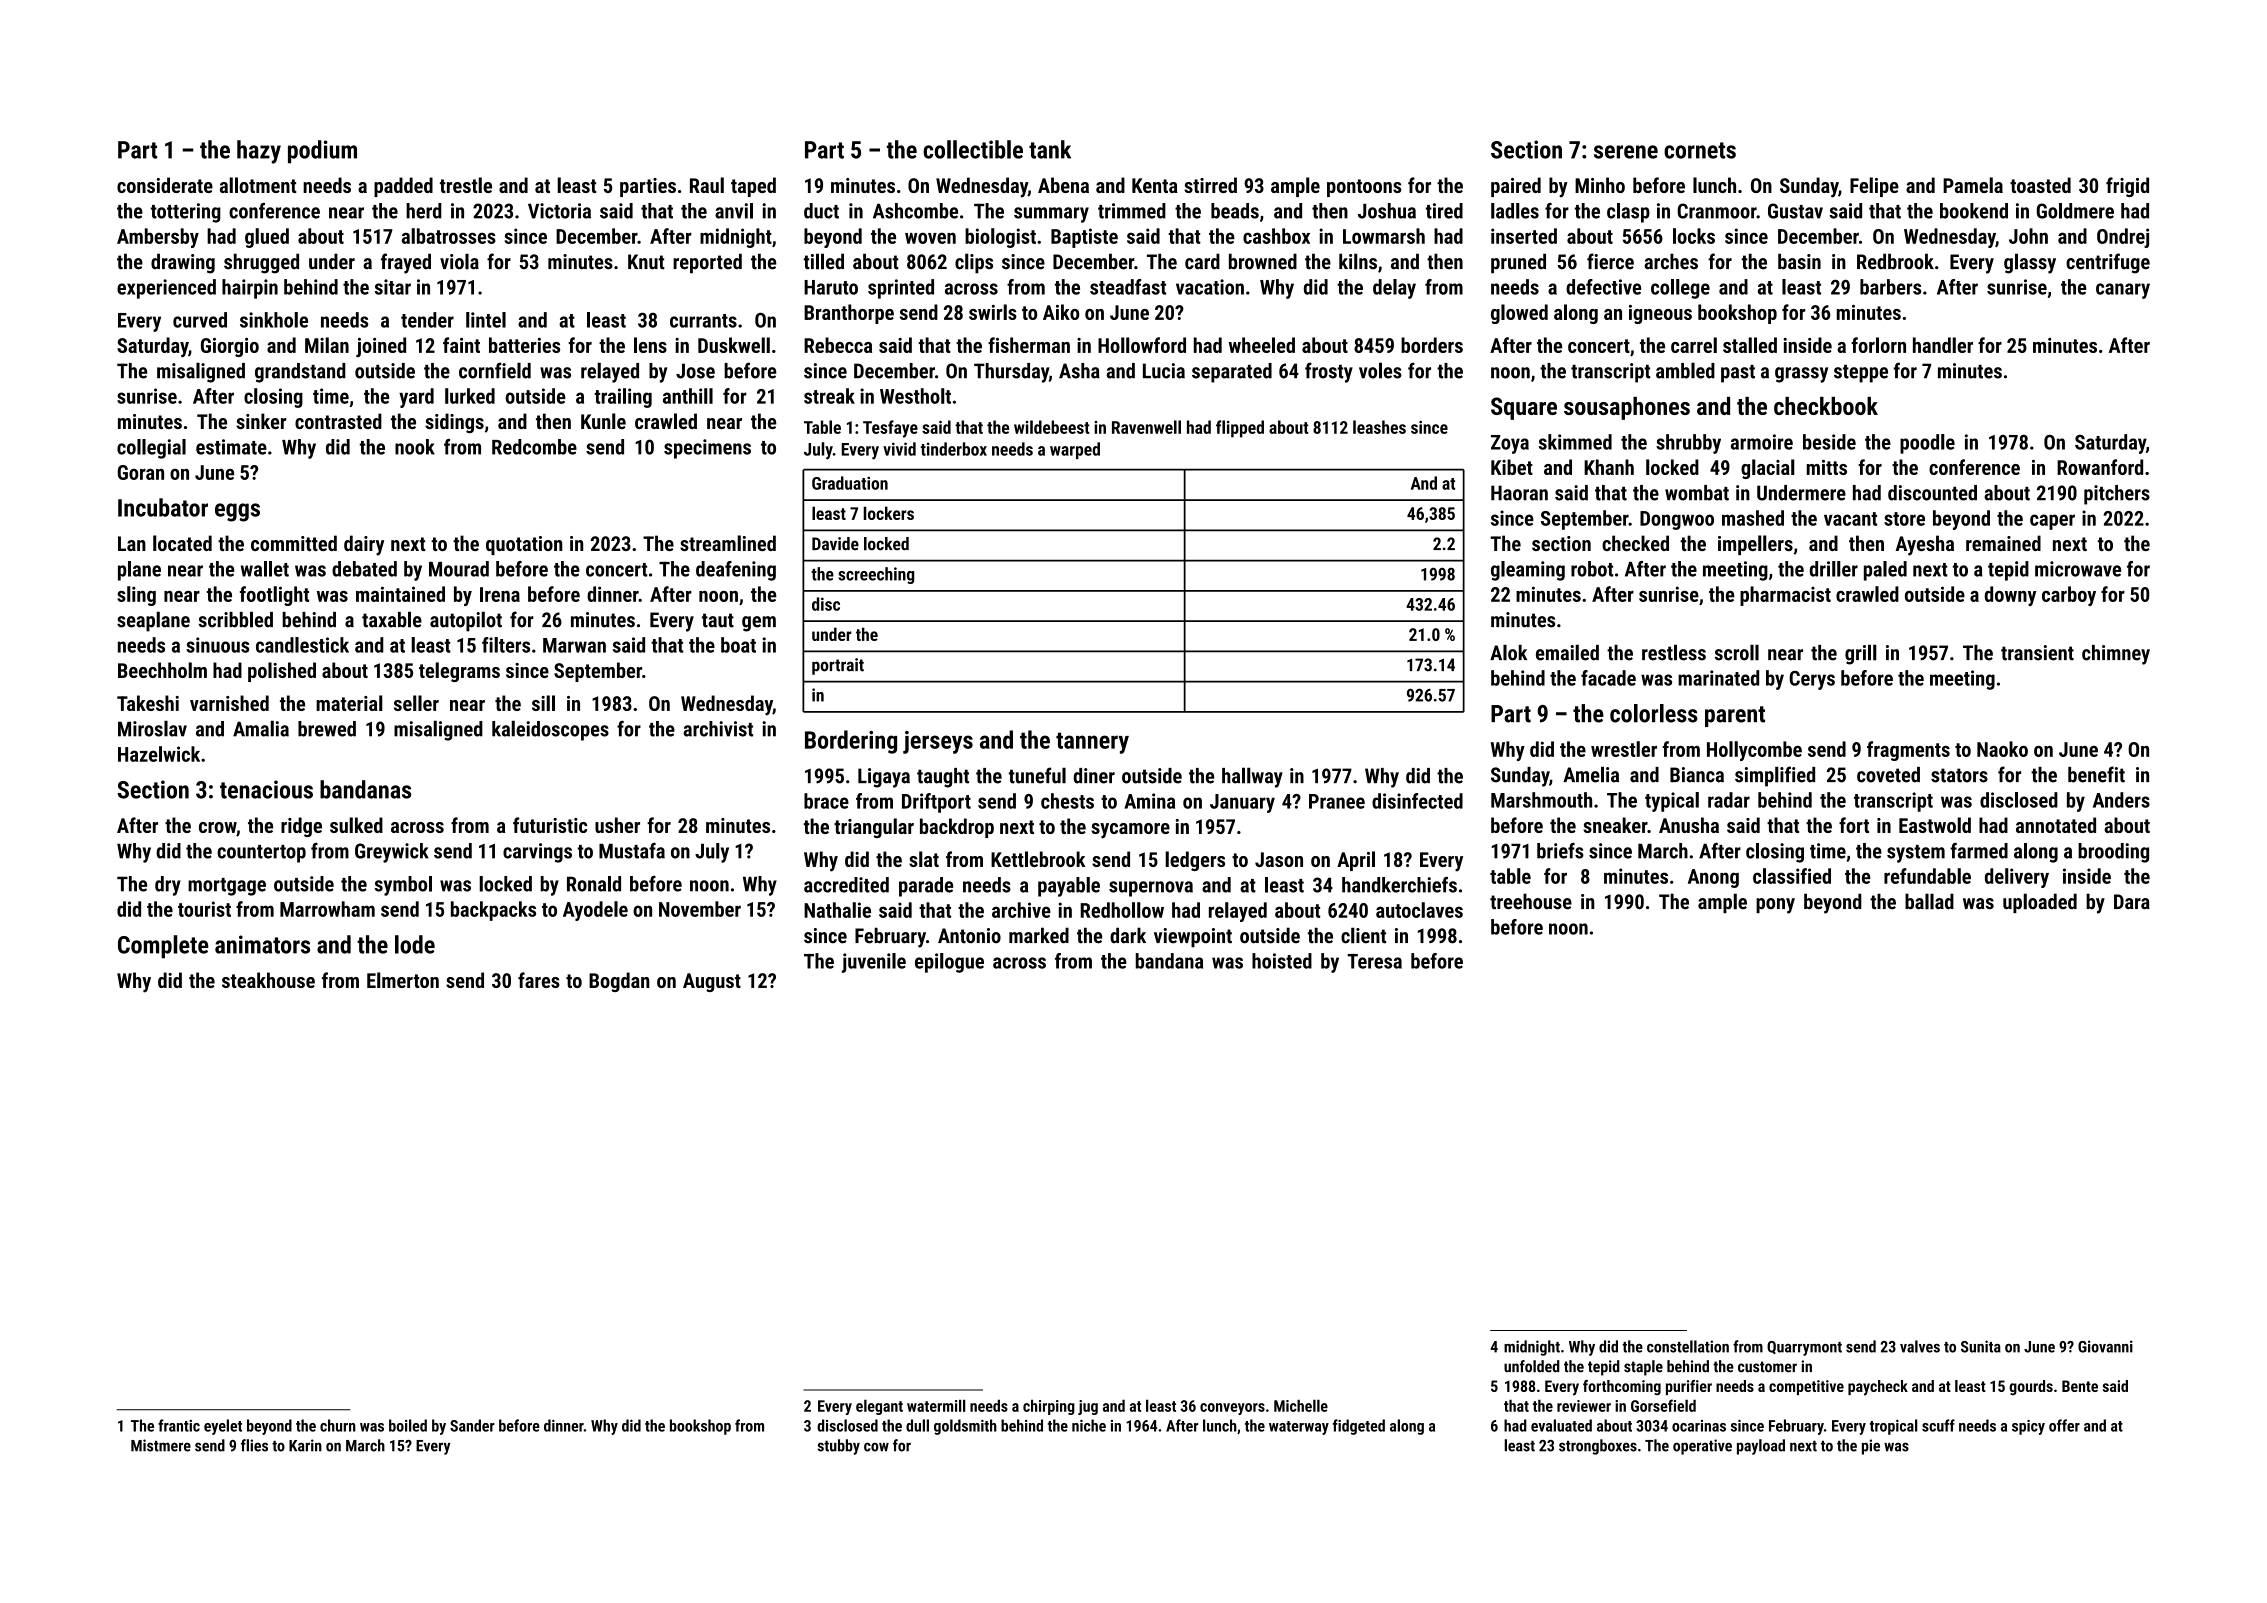 This document has width=2267, height=1603. I want to click on considerate, so click(165, 185).
